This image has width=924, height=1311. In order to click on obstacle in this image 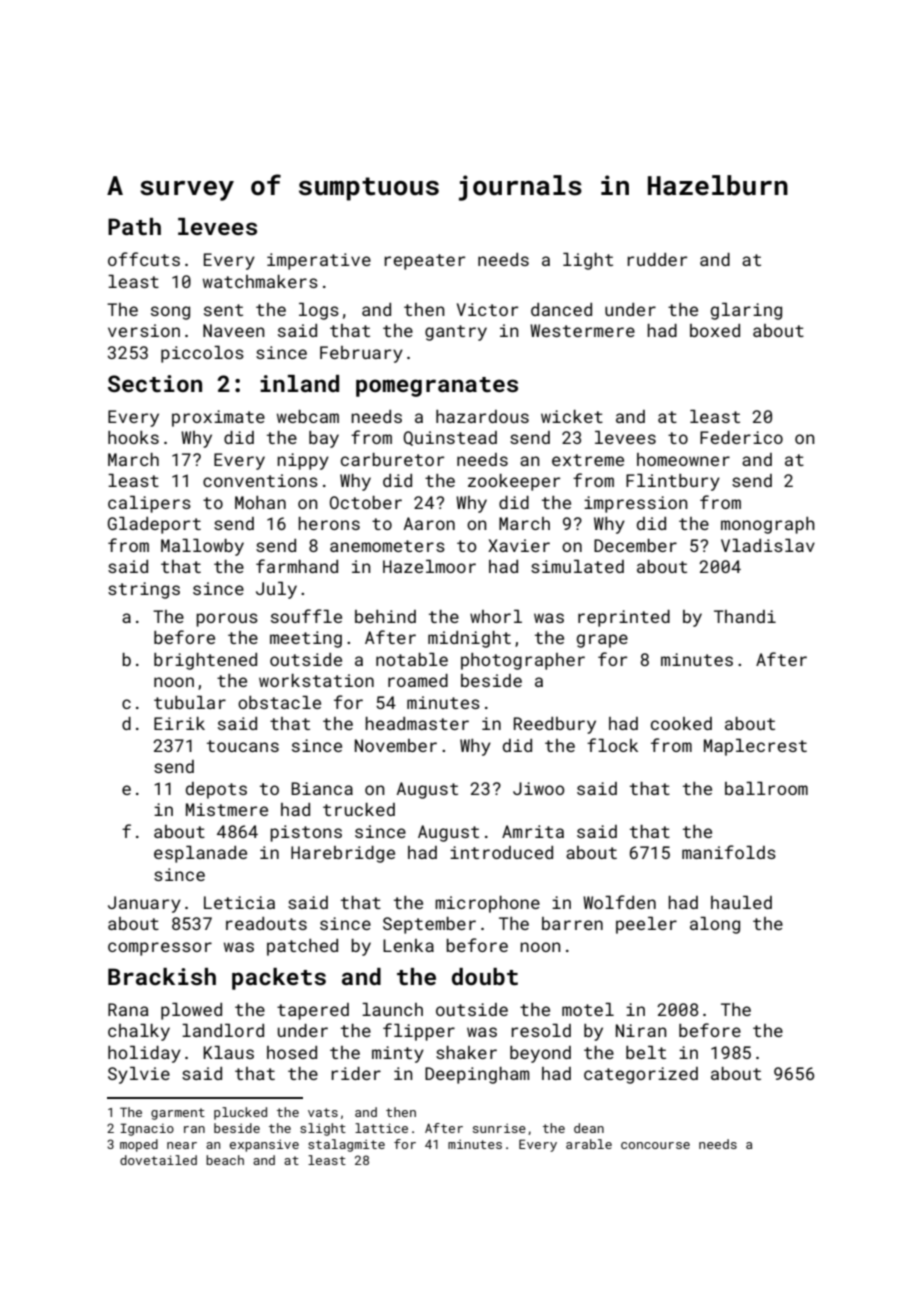, I will do `click(279, 702)`.
